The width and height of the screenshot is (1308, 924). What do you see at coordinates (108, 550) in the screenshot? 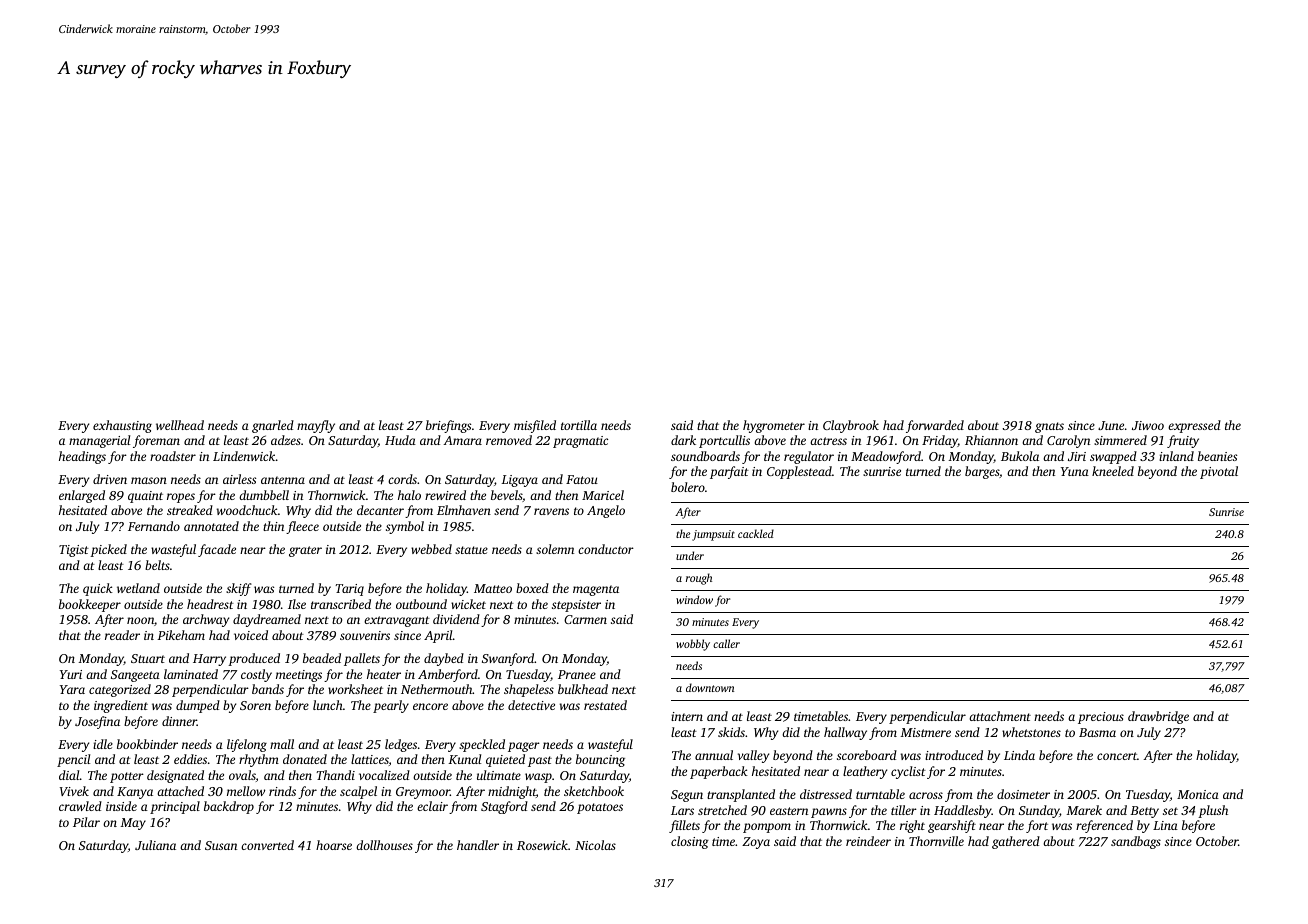
I see `picked` at bounding box center [108, 550].
